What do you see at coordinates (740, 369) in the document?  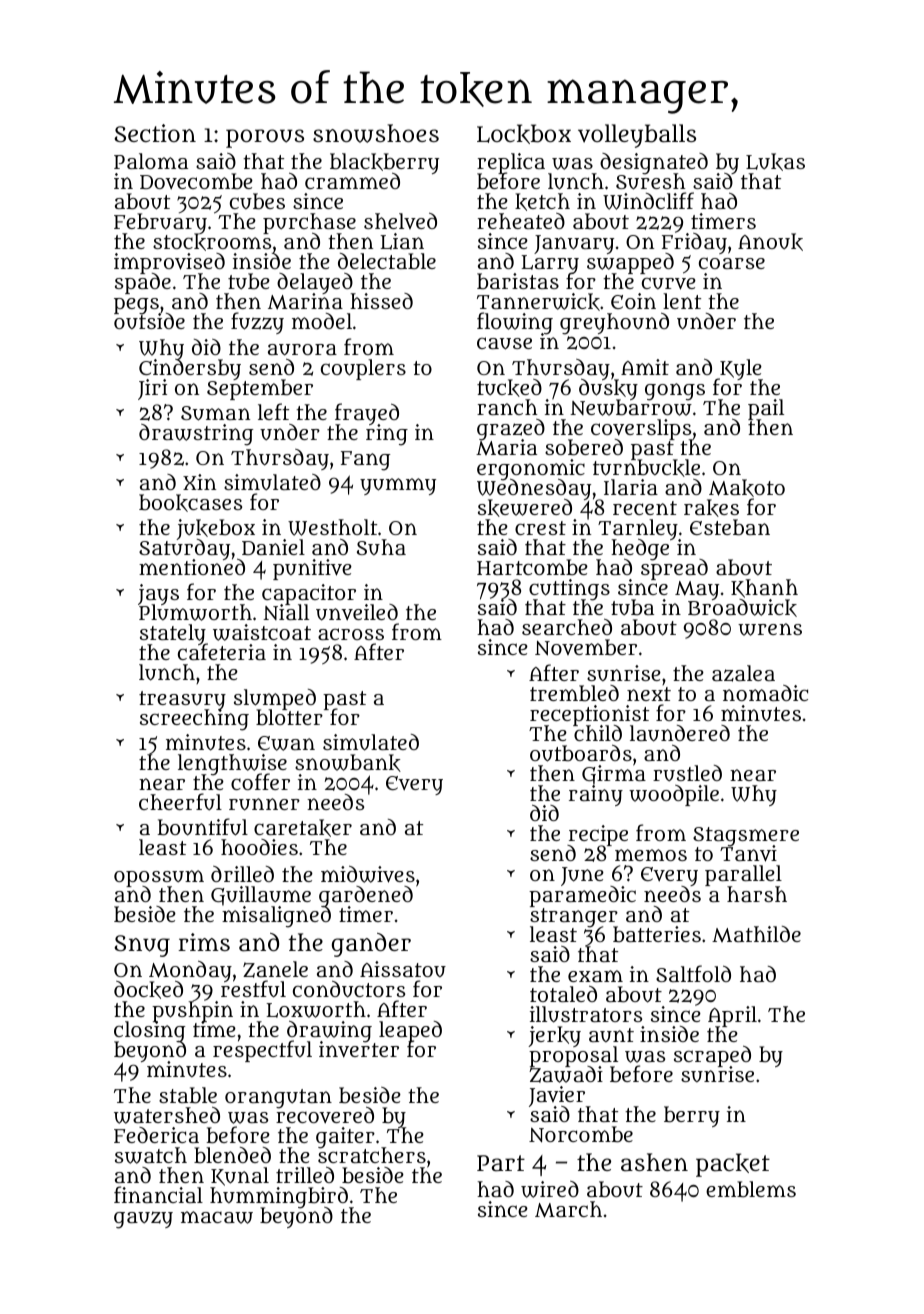 I see `Kyle` at bounding box center [740, 369].
